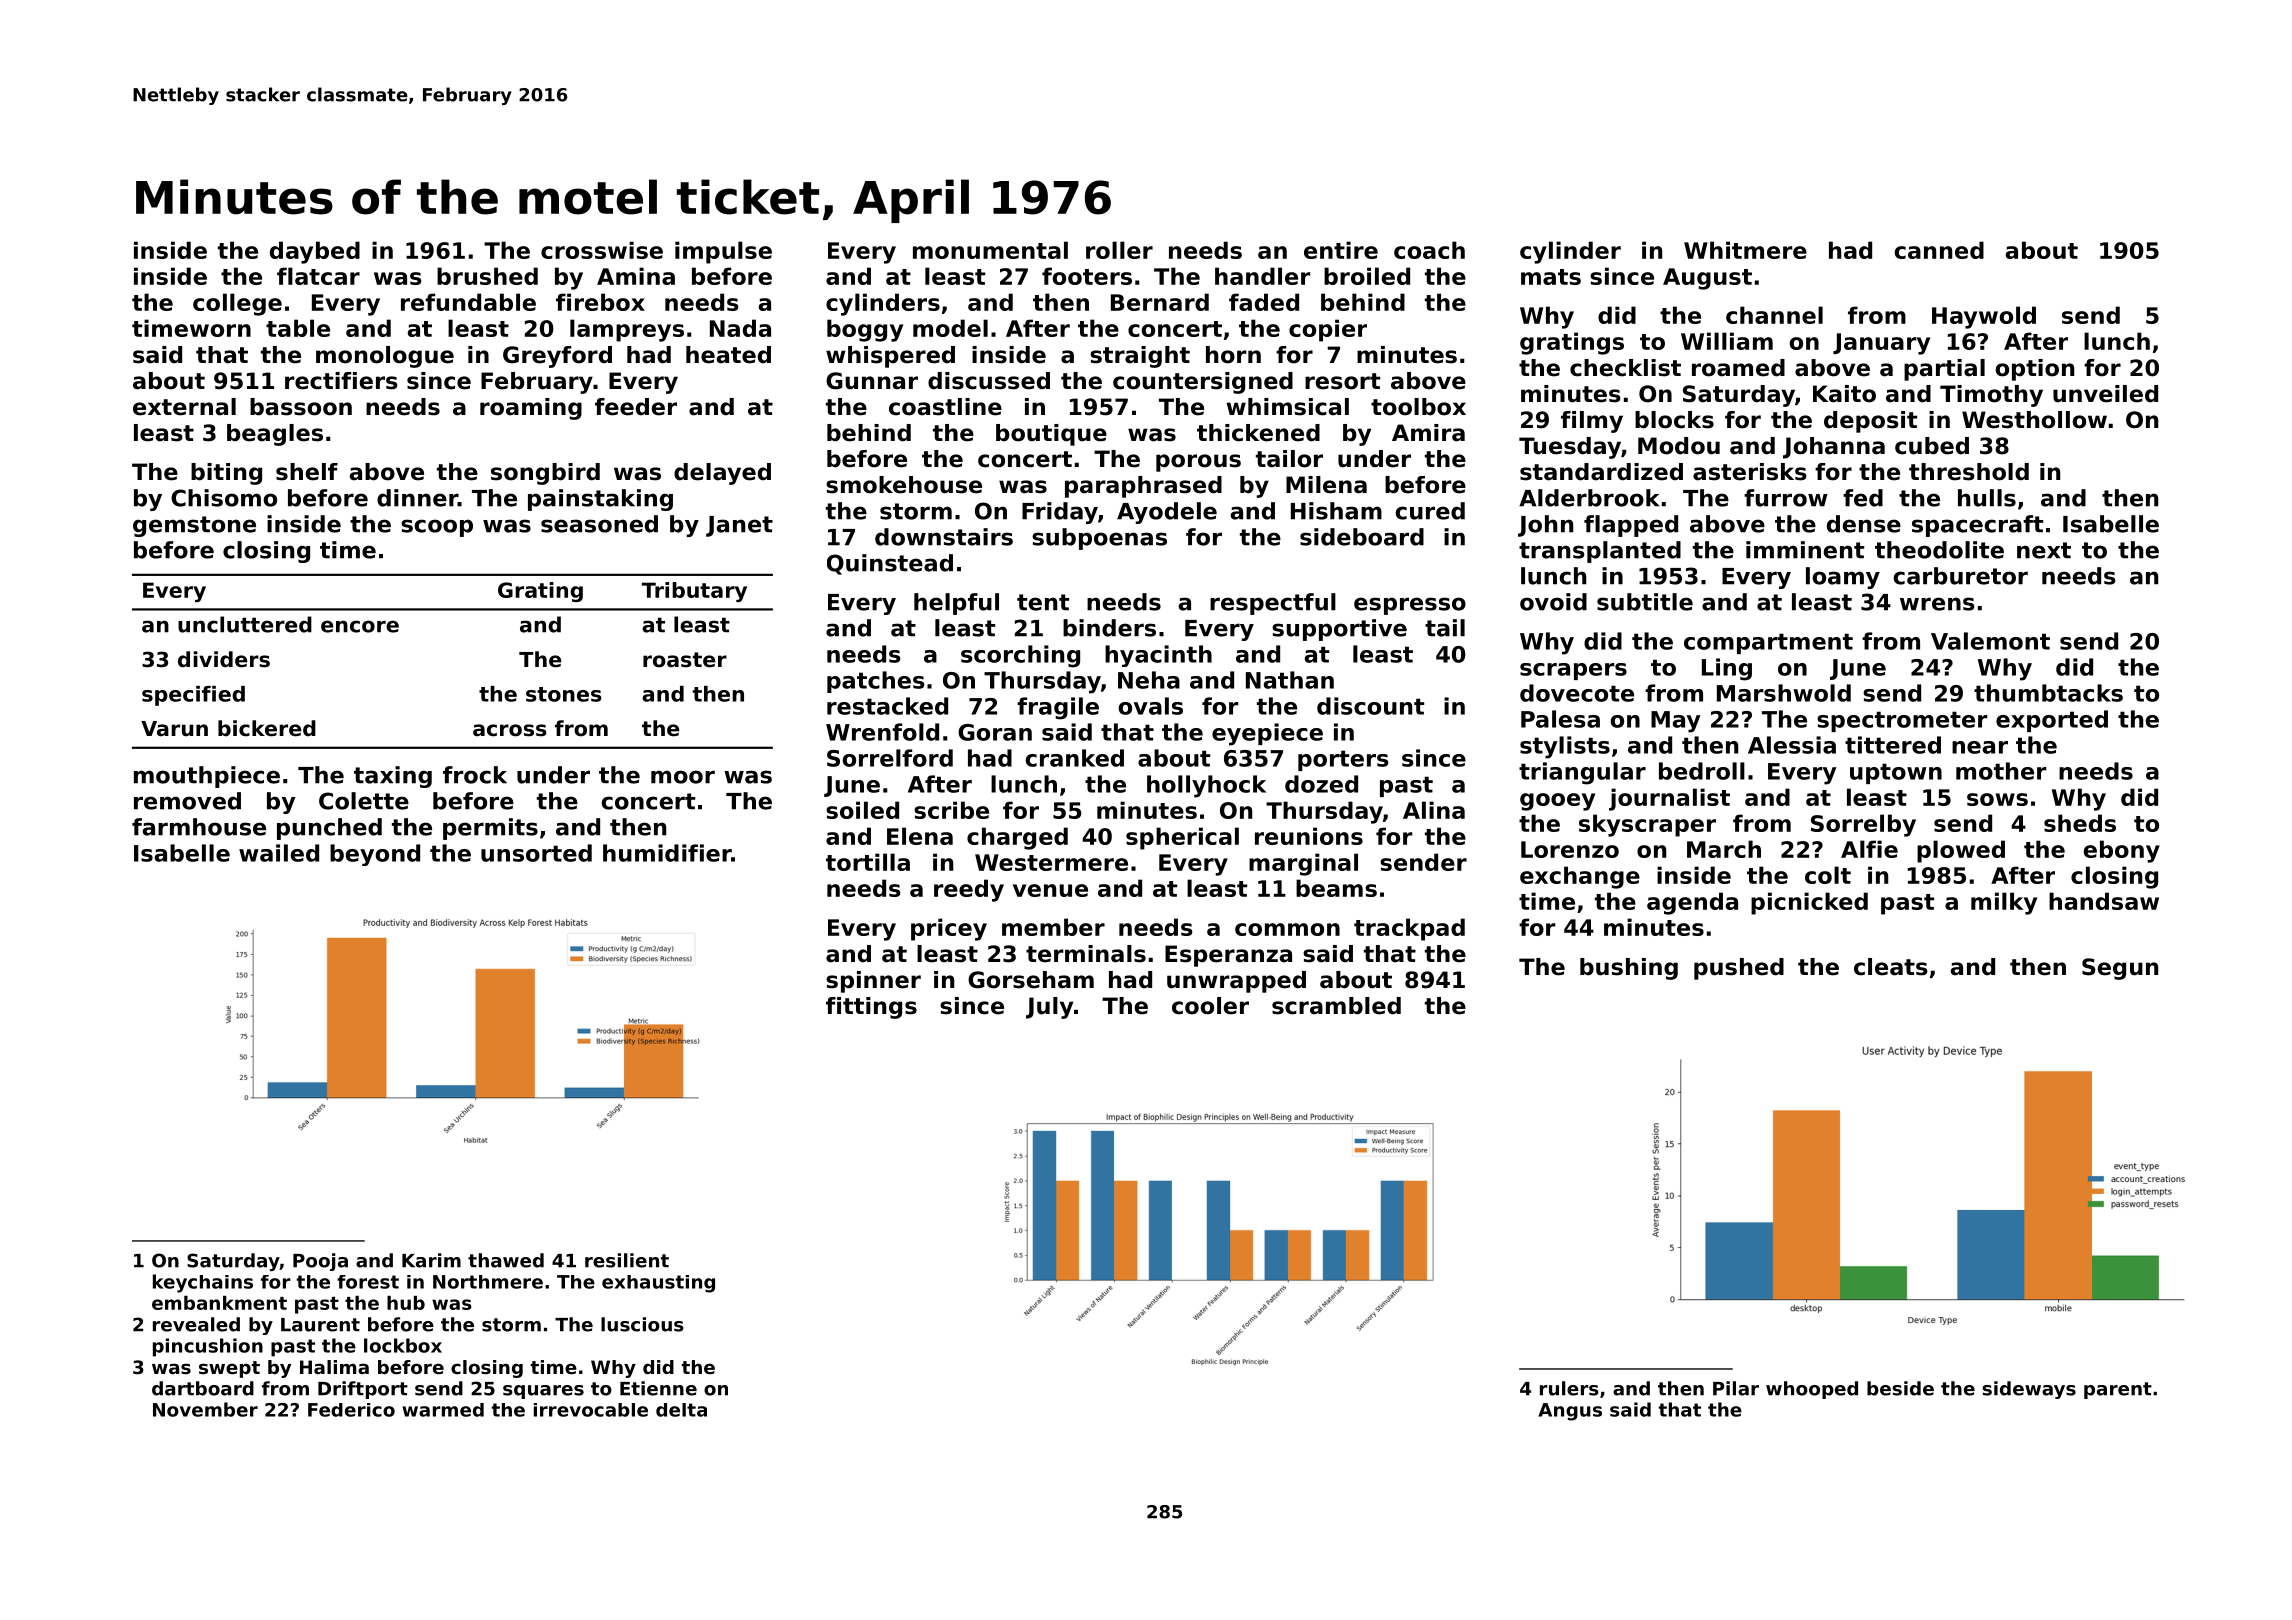 This screenshot has width=2292, height=1620. What do you see at coordinates (995, 732) in the screenshot?
I see `Goran` at bounding box center [995, 732].
